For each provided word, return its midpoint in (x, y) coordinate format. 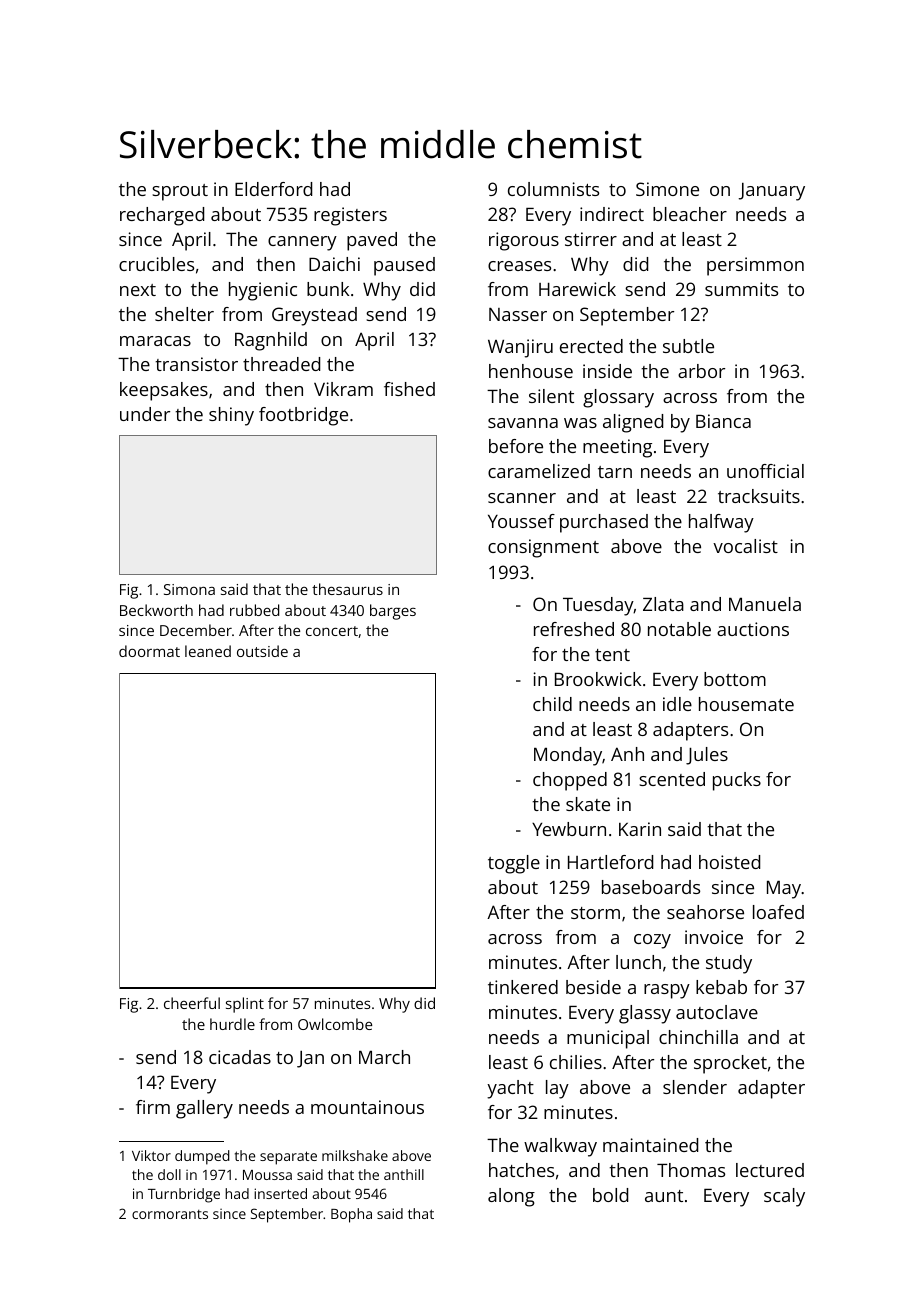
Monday (568, 756)
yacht (510, 1089)
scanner (522, 498)
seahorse (705, 912)
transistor (196, 364)
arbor (701, 371)
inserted (280, 1193)
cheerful (192, 1003)
